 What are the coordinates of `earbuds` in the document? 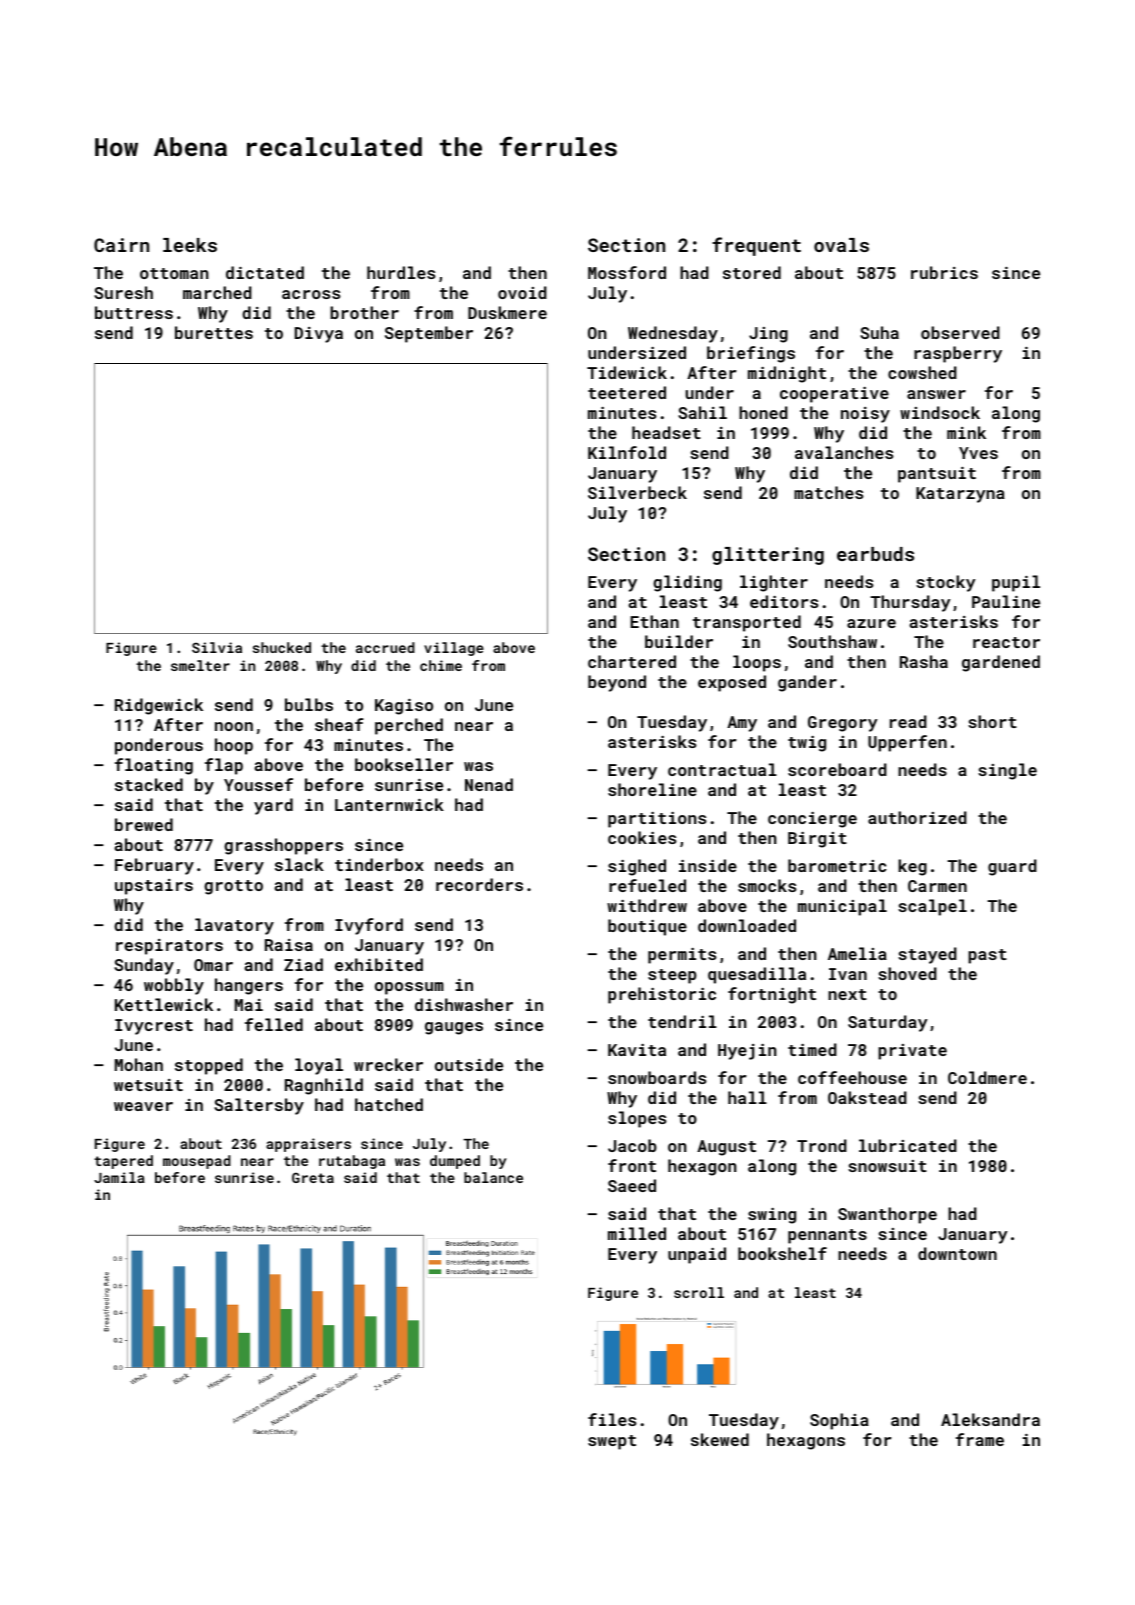 It's located at (875, 554).
